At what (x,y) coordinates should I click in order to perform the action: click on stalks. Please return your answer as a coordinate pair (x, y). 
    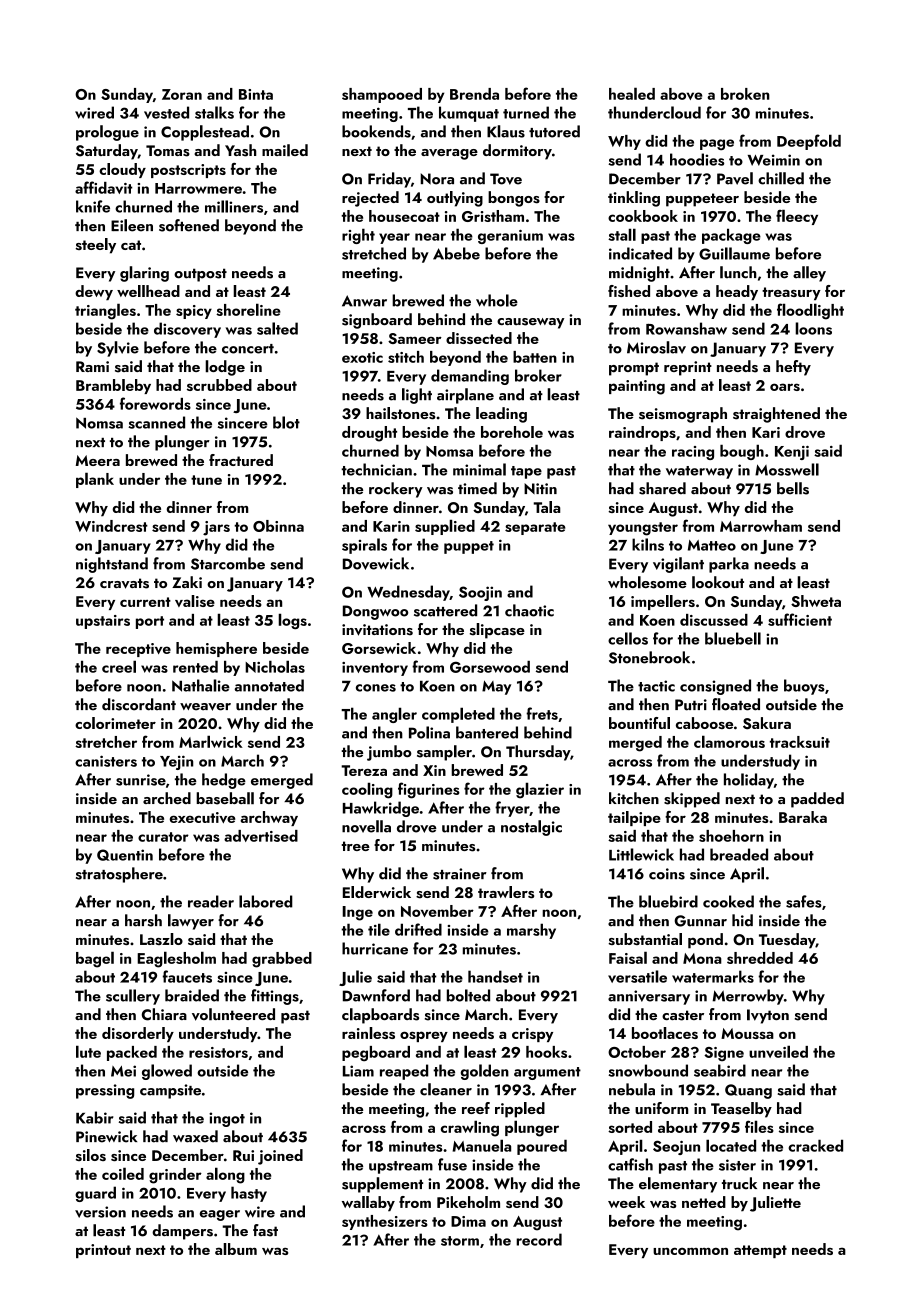
    Looking at the image, I should click on (214, 112).
